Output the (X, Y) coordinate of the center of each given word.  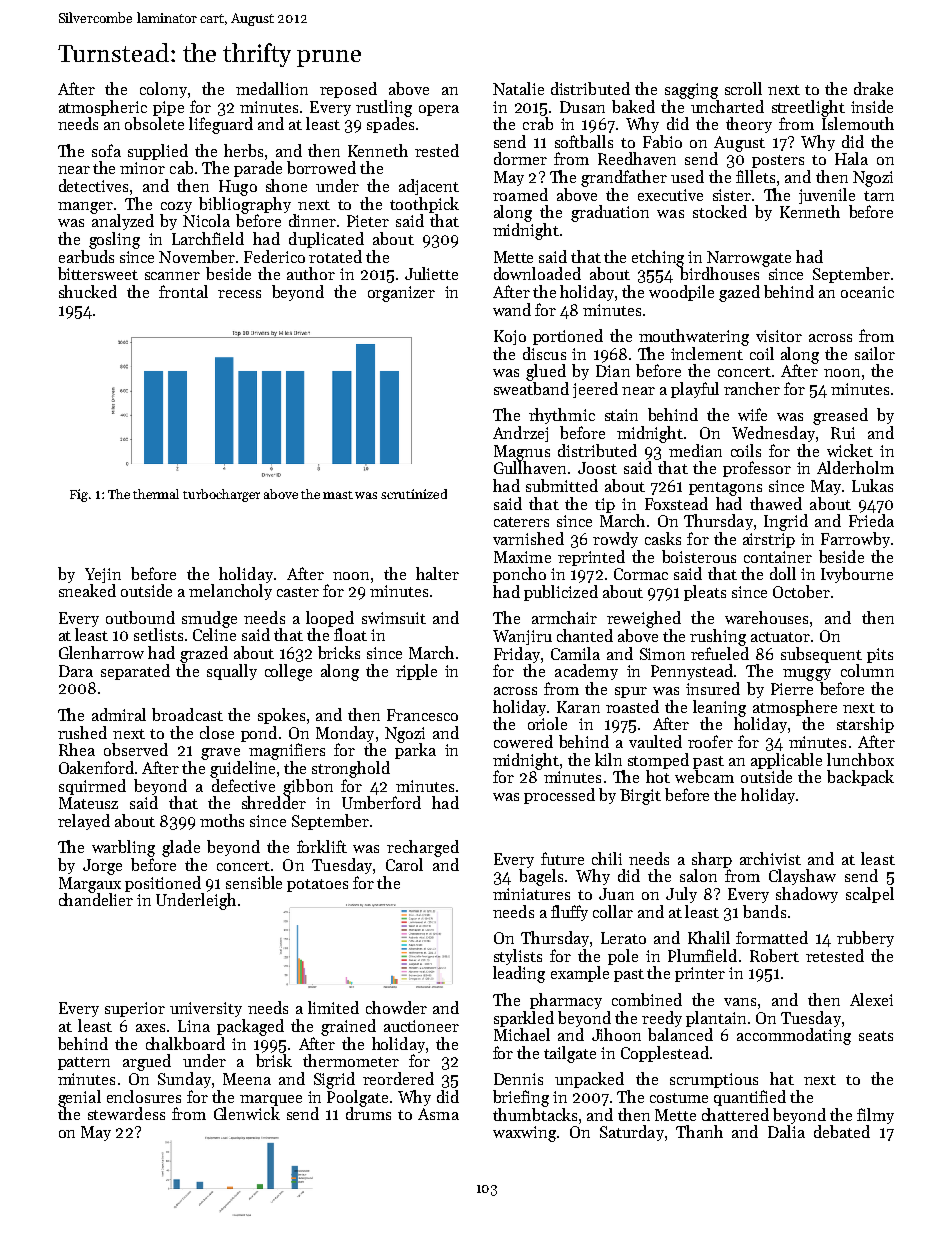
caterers (521, 522)
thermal (156, 494)
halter (437, 573)
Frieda (871, 520)
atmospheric (103, 108)
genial (79, 1098)
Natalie (518, 88)
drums (368, 1113)
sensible (254, 882)
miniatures (531, 894)
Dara (76, 671)
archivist (770, 858)
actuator (780, 637)
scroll (743, 88)
